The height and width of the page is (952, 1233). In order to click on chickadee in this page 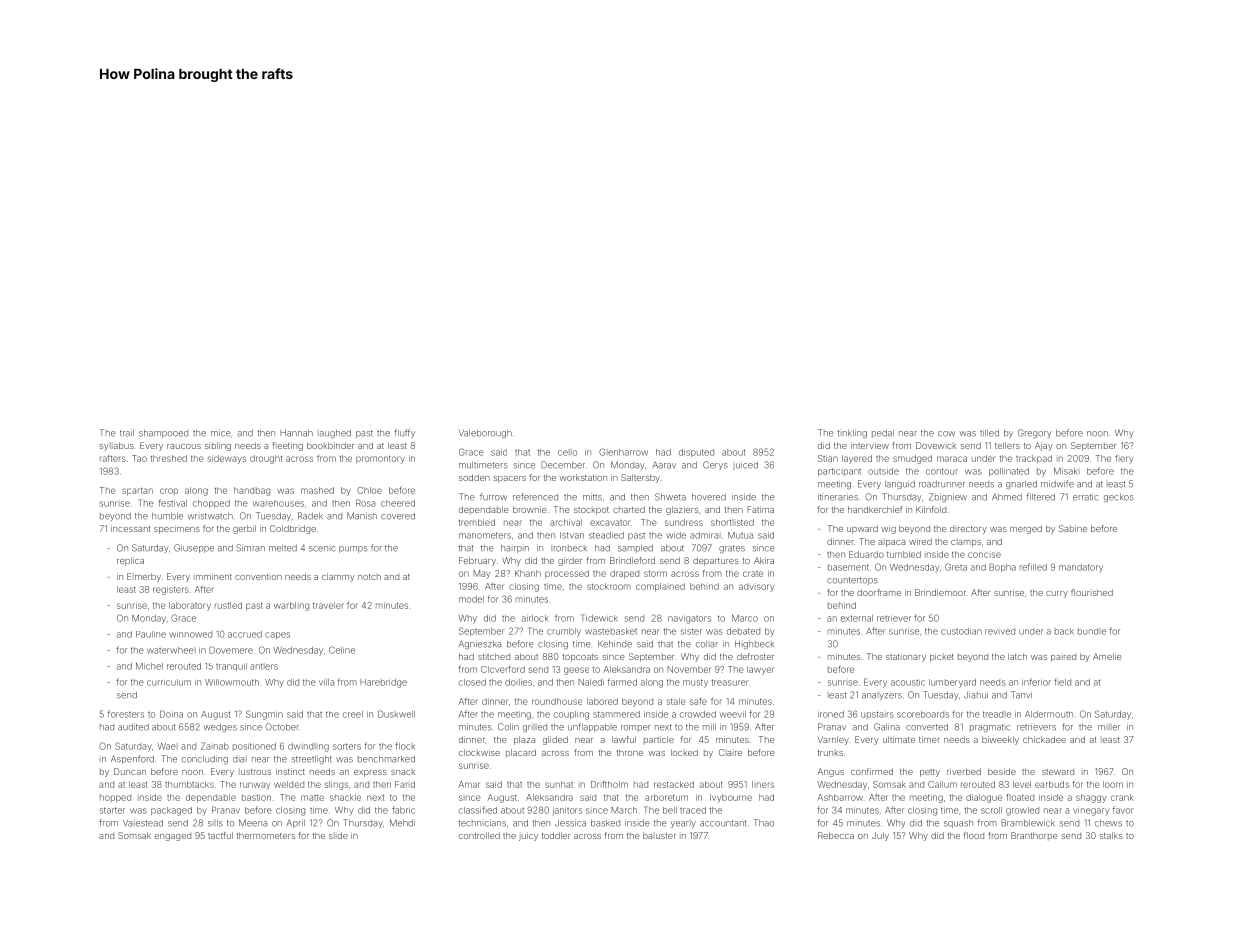, I will do `click(1044, 739)`.
